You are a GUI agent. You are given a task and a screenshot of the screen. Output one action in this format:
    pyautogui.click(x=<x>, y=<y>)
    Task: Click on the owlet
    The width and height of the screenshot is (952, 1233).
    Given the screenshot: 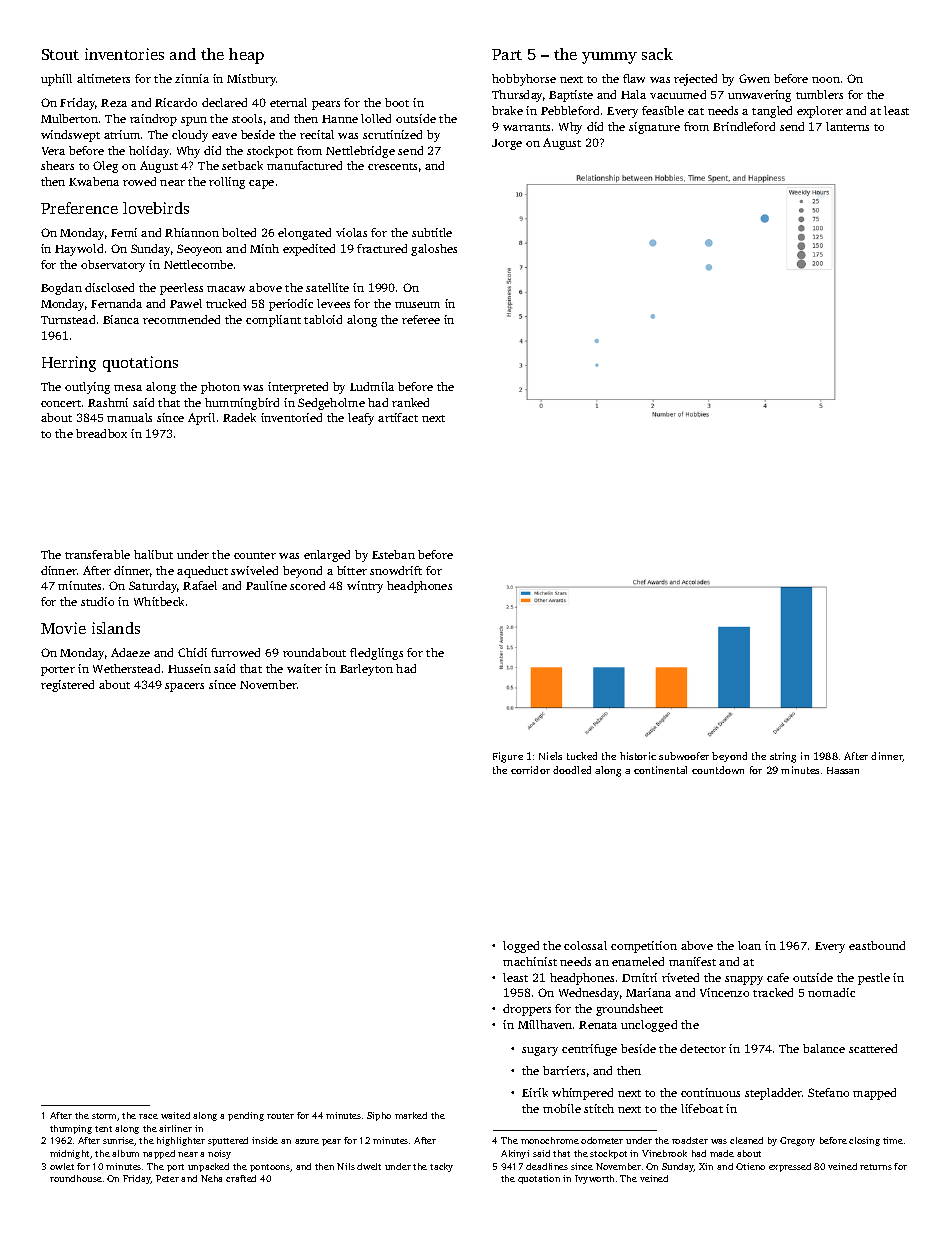 What is the action you would take?
    pyautogui.click(x=62, y=1166)
